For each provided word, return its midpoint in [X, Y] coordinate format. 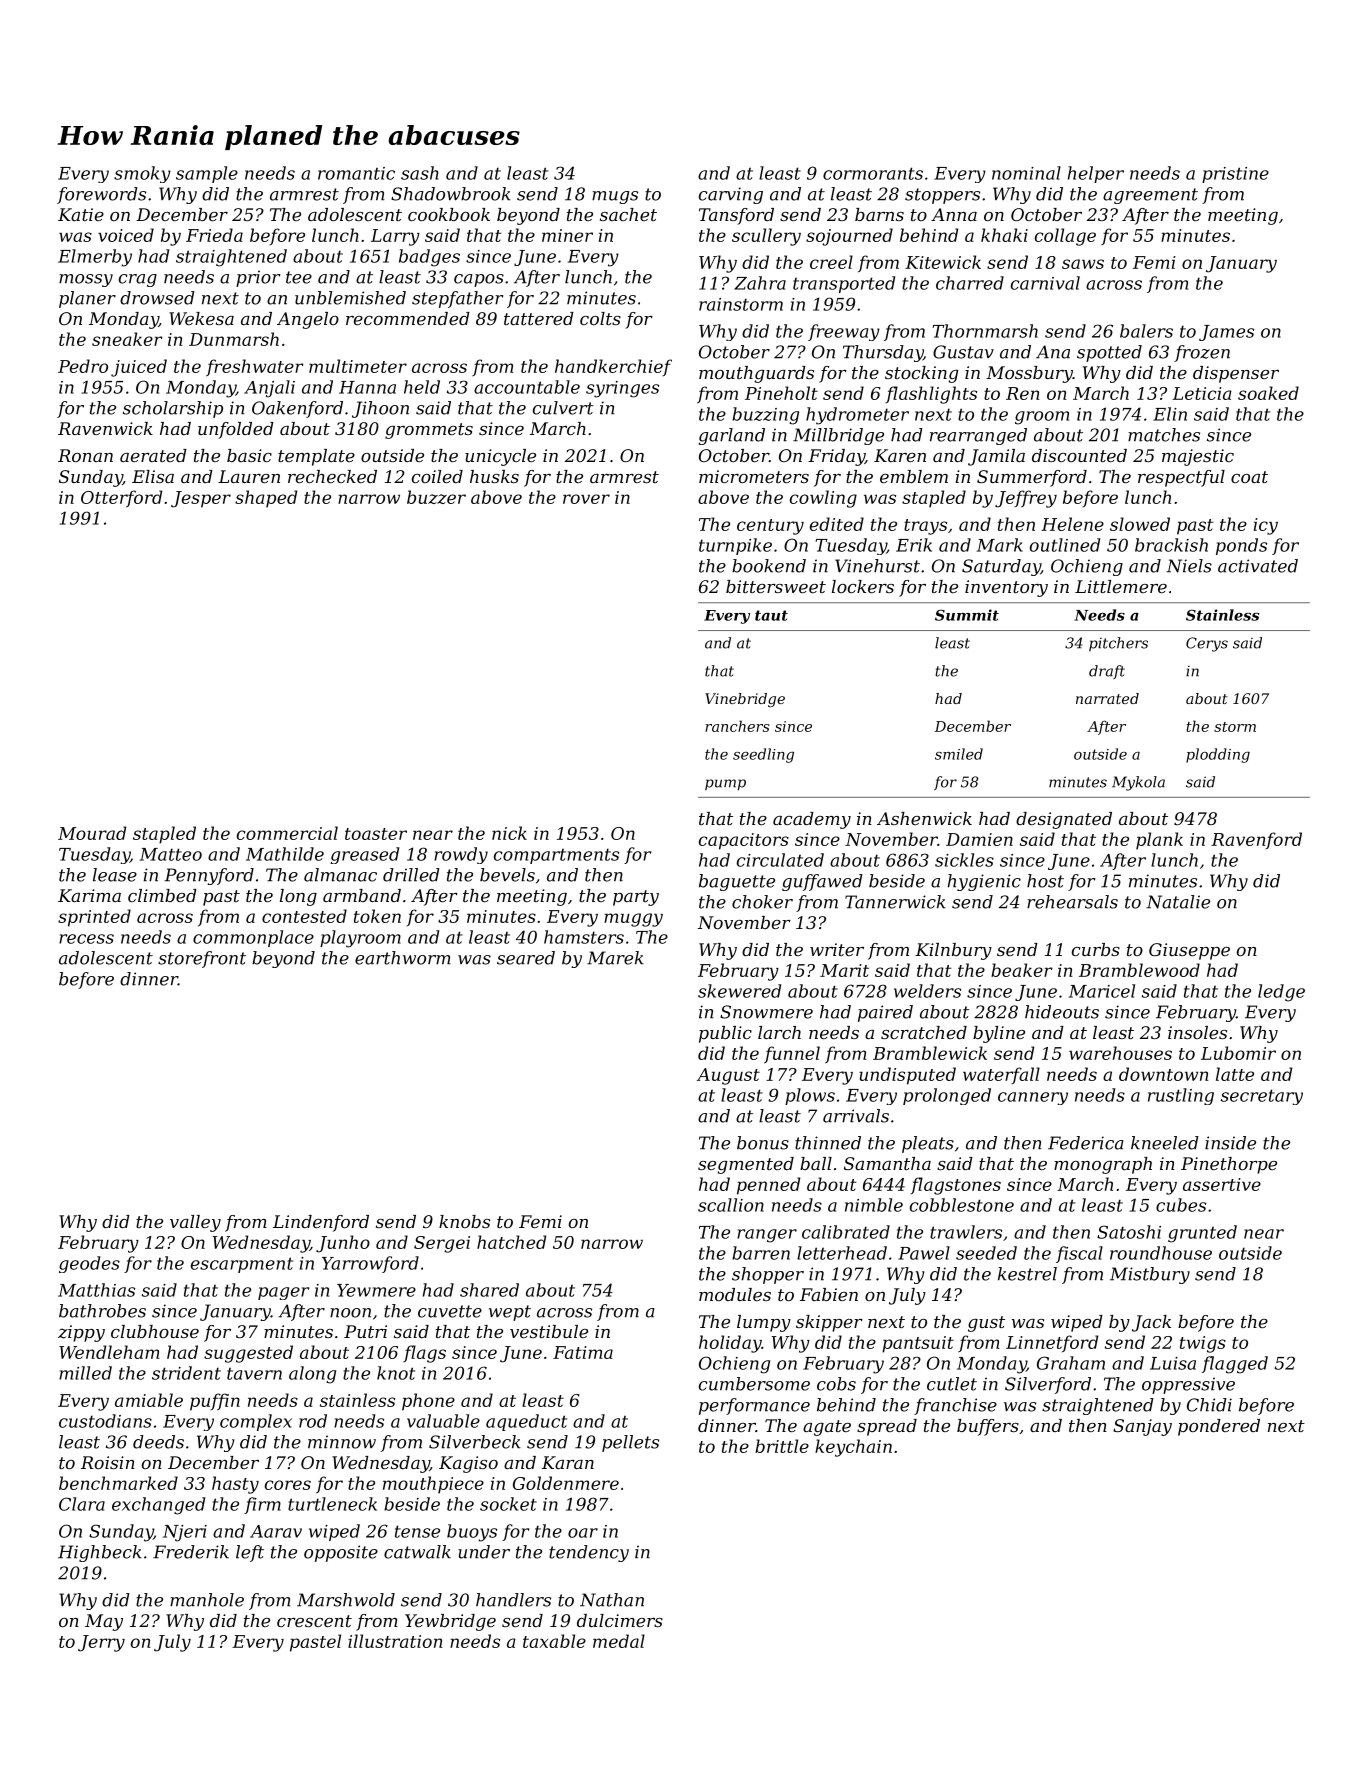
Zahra [760, 283]
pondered [1219, 1427]
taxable [554, 1641]
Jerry [101, 1643]
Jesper [201, 499]
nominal [1026, 173]
